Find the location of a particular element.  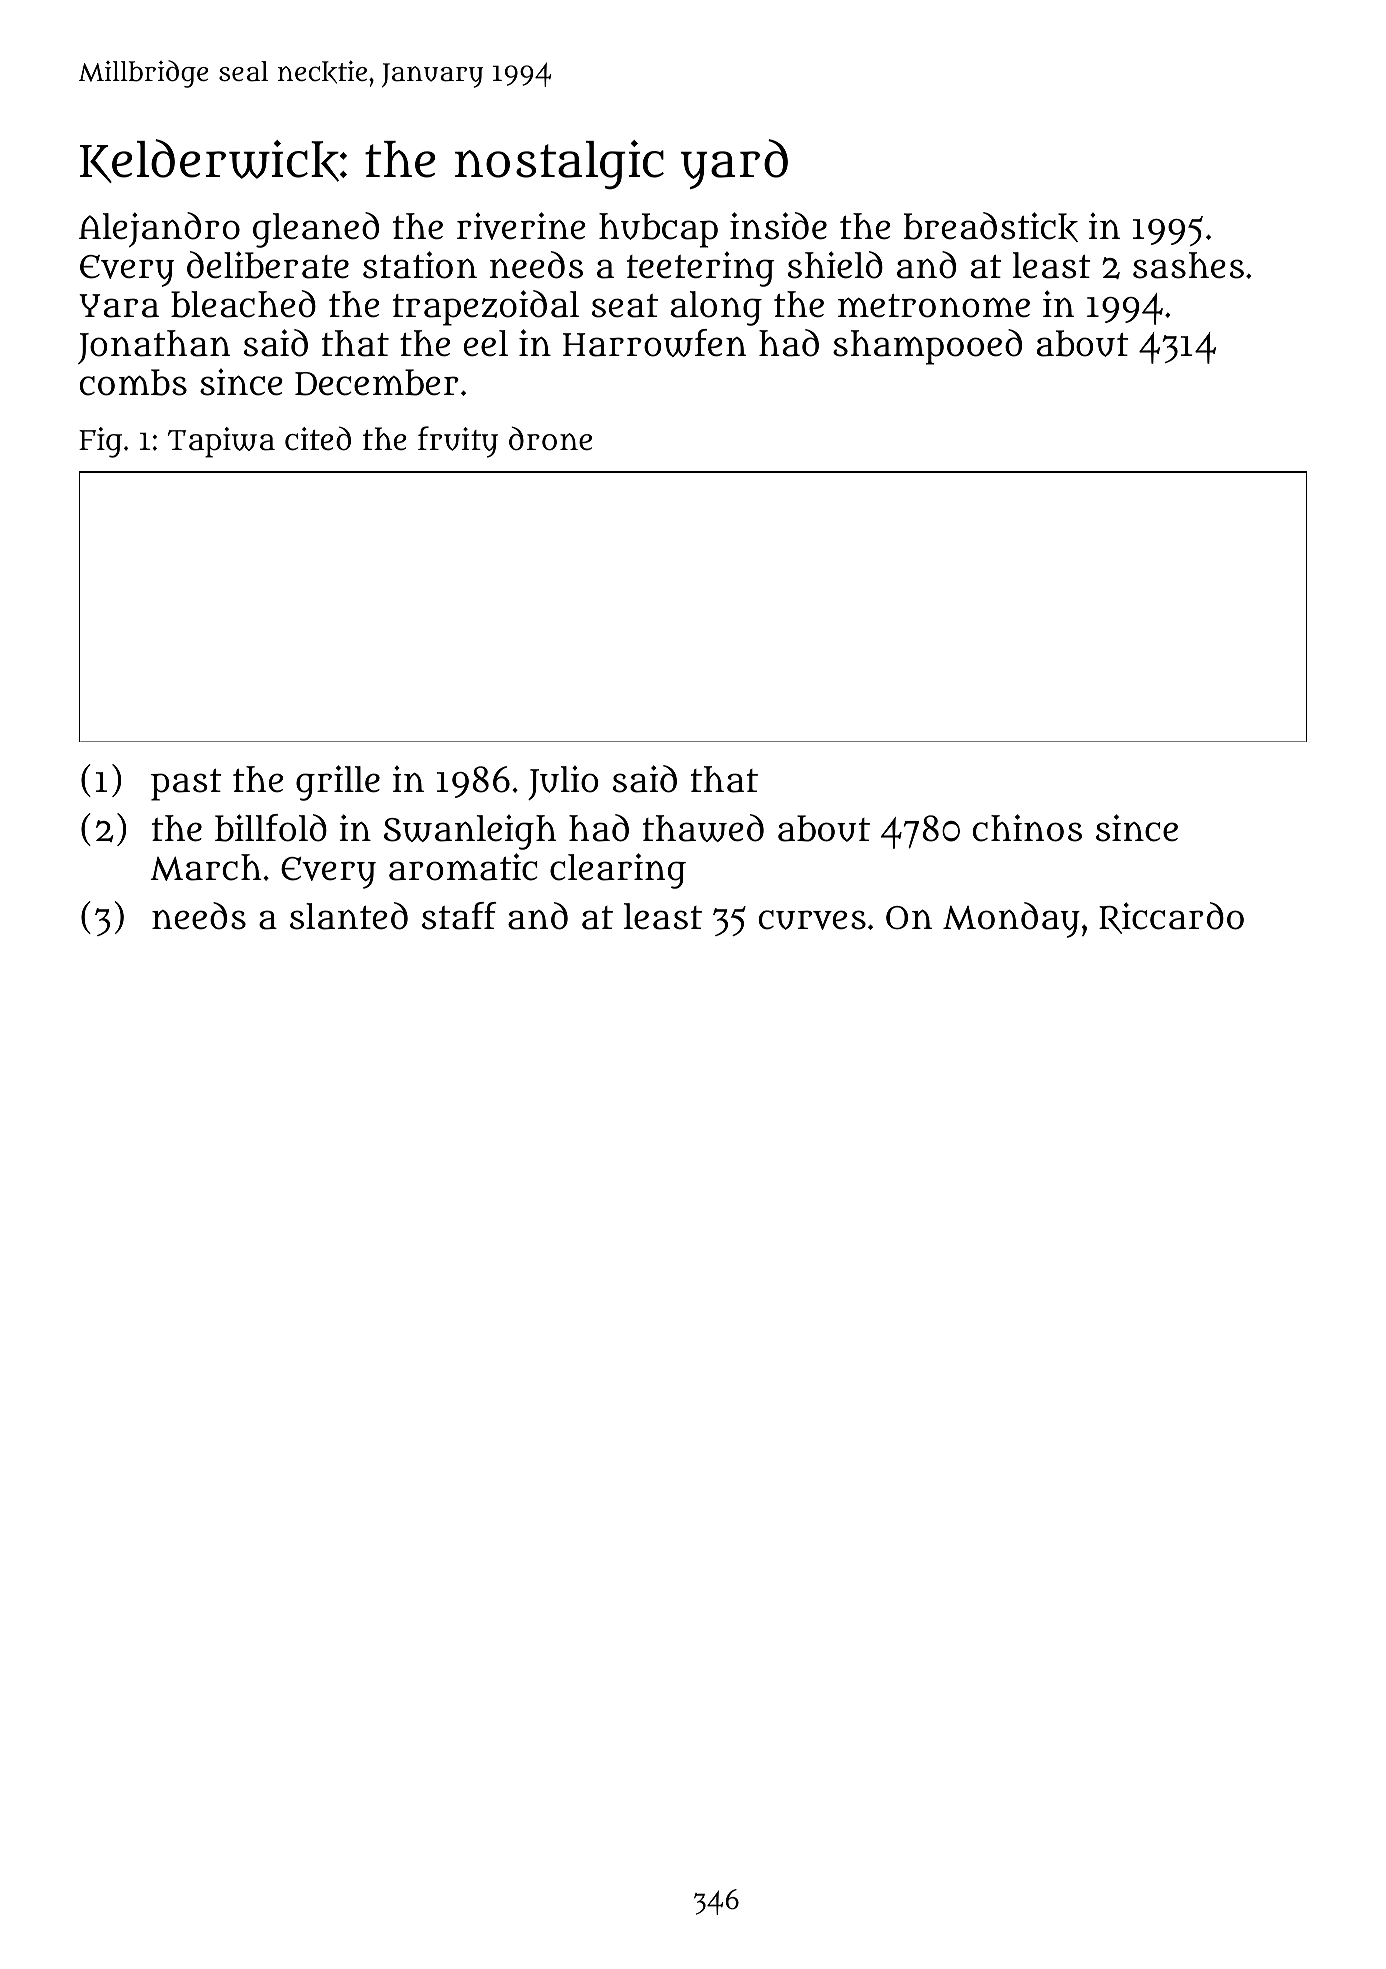

shampooed is located at coordinates (927, 347).
